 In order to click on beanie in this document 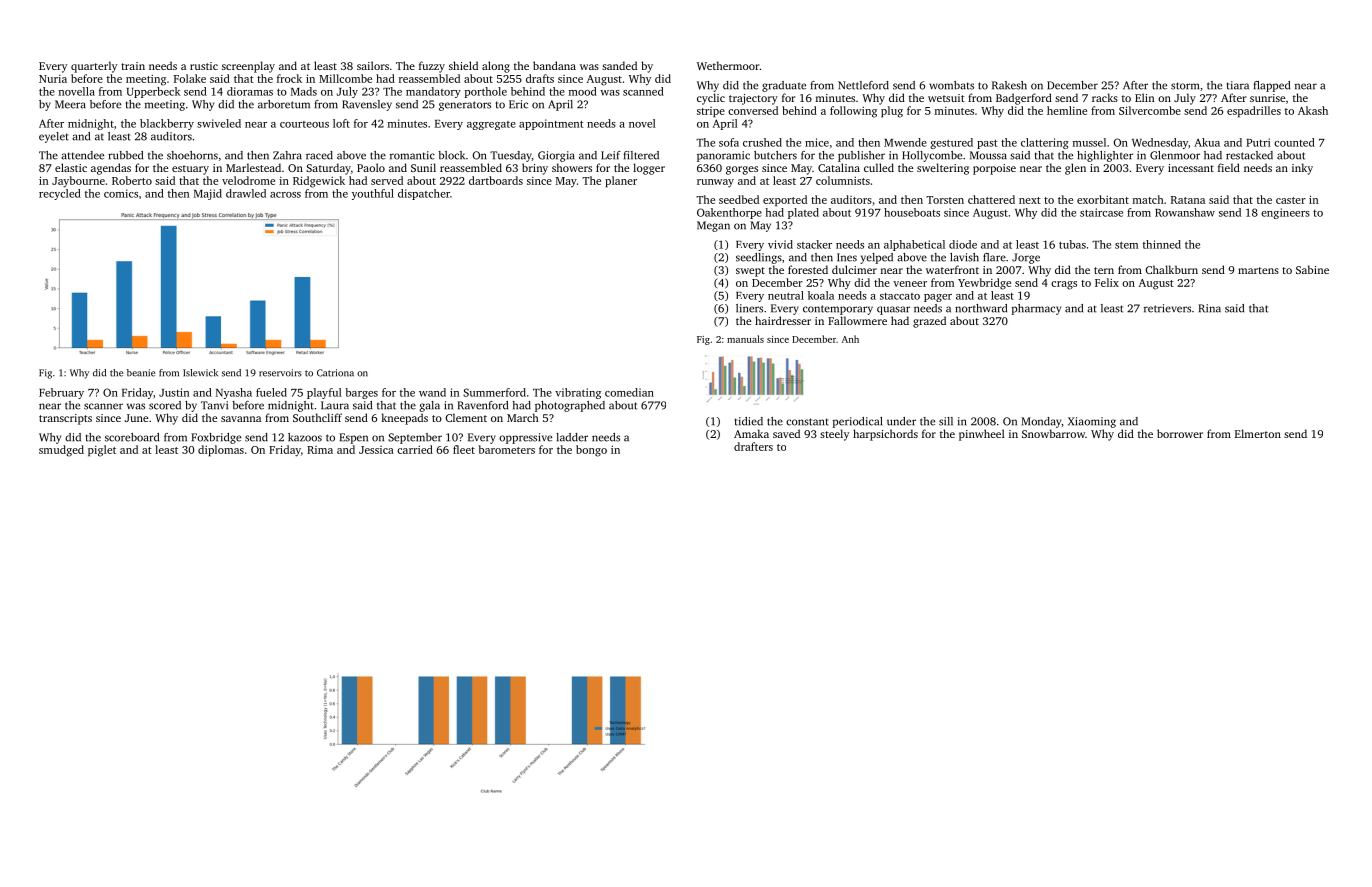, I will do `click(141, 373)`.
